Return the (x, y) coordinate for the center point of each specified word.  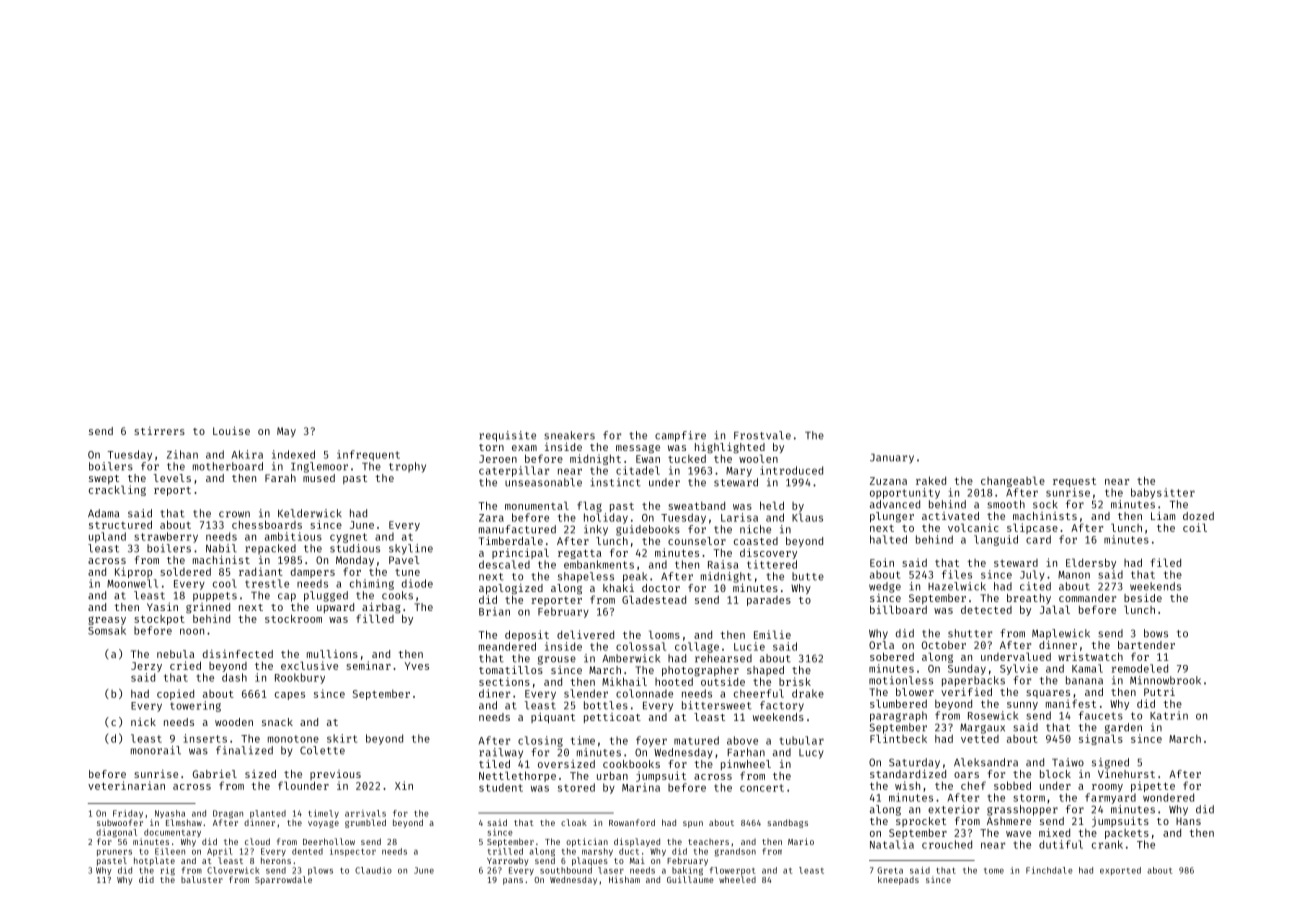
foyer (651, 741)
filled (375, 618)
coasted (756, 541)
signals (1101, 739)
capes (290, 696)
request (1074, 482)
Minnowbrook (1165, 680)
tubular (801, 740)
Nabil (221, 548)
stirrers (159, 431)
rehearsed (723, 658)
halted (888, 539)
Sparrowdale (283, 880)
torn (491, 447)
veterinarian (126, 785)
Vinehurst (1126, 774)
